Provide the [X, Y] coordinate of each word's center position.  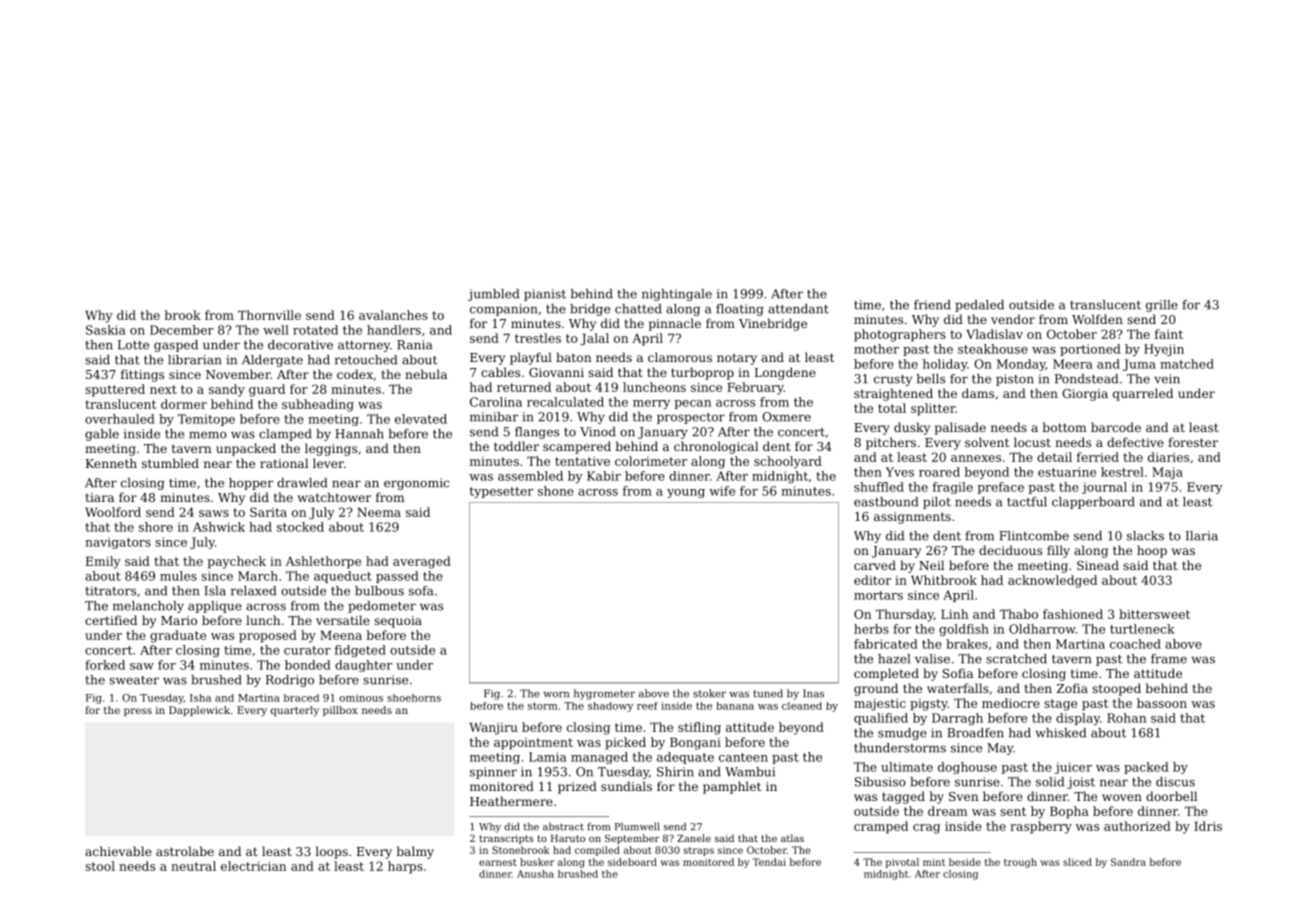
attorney [364, 346]
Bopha [1069, 812]
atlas [792, 838]
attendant [798, 309]
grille [1162, 306]
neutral [193, 866]
